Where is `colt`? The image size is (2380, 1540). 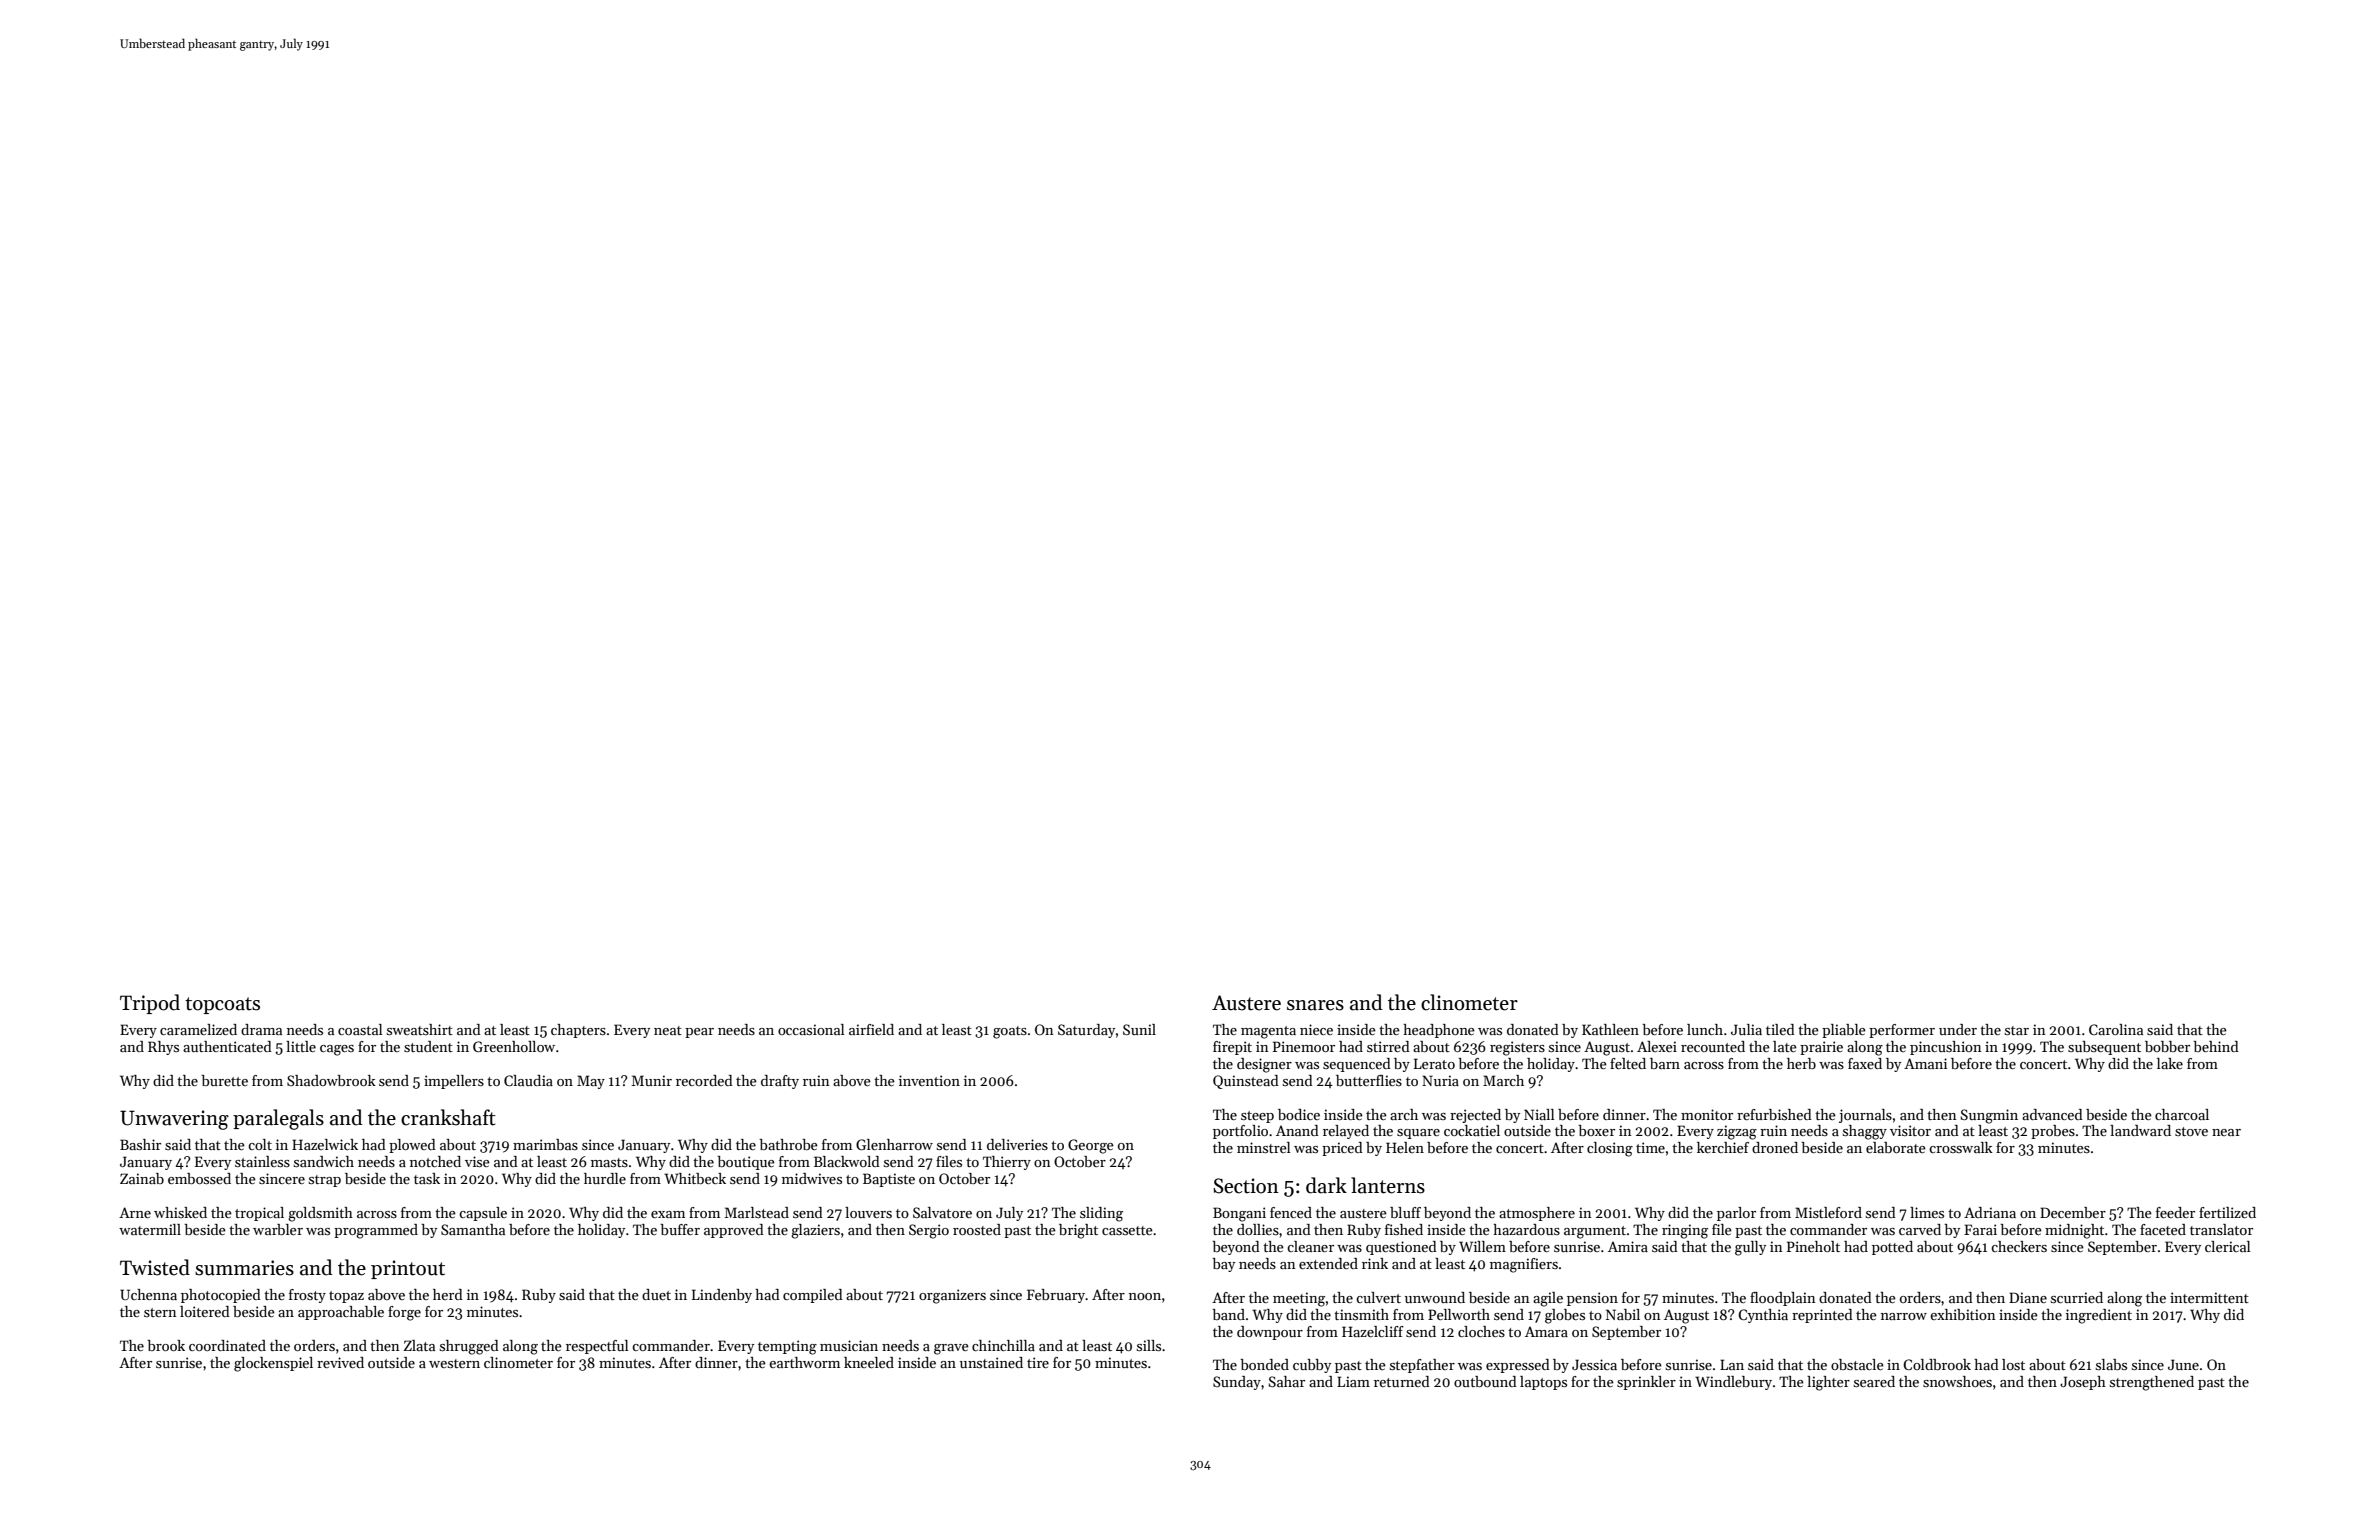
colt is located at coordinates (260, 1144).
